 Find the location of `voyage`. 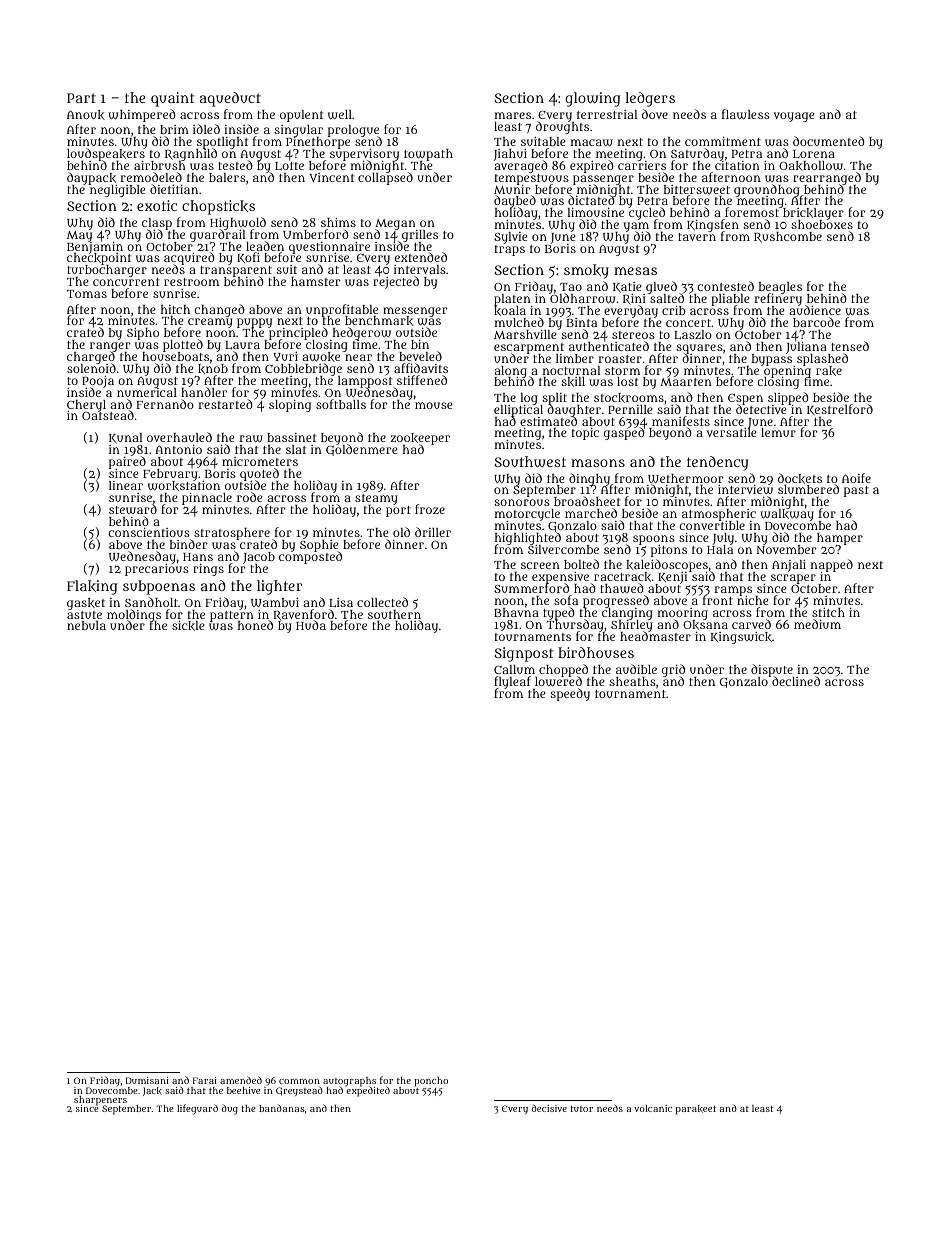

voyage is located at coordinates (794, 117).
